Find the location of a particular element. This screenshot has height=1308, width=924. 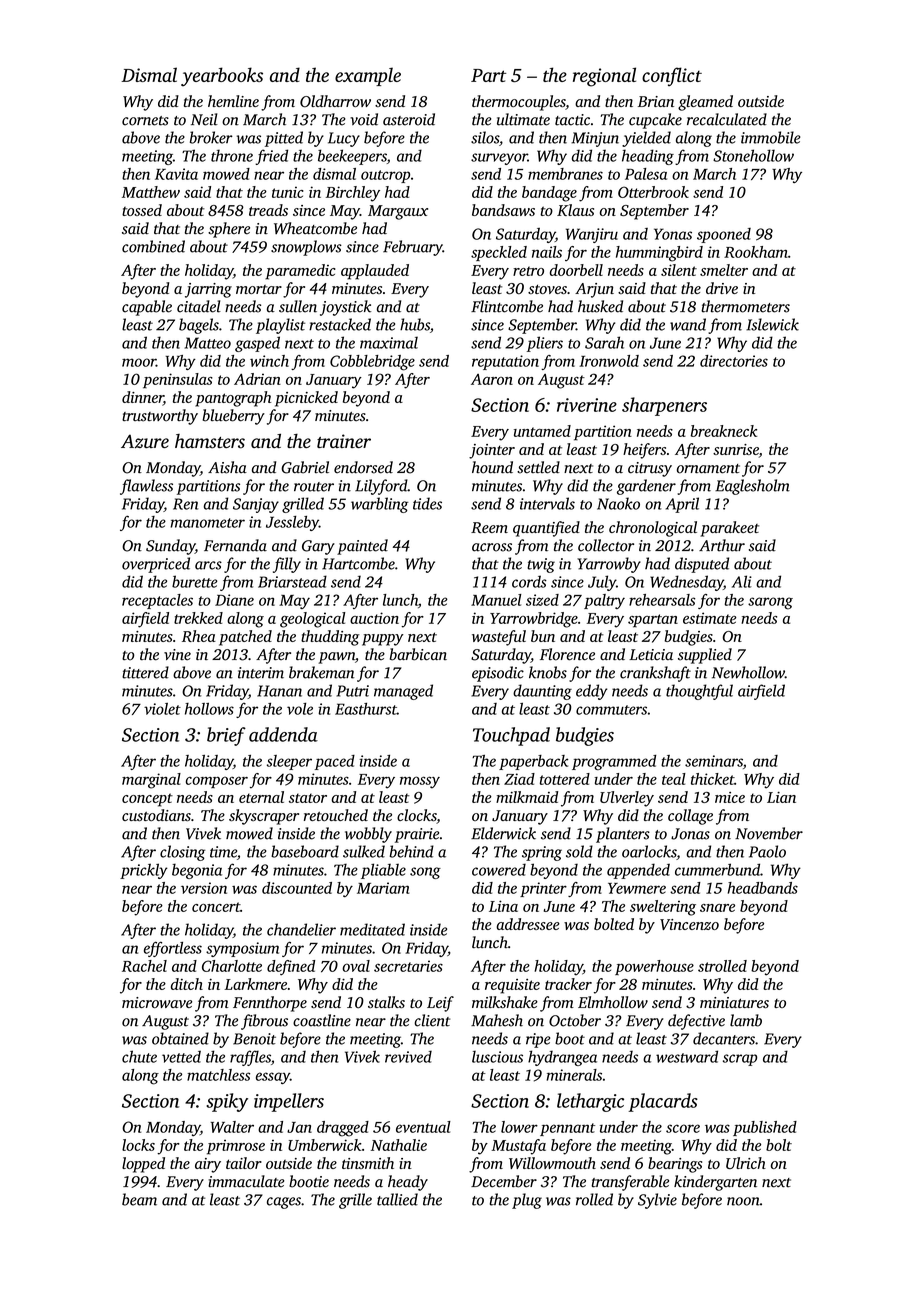

heifers is located at coordinates (644, 451).
